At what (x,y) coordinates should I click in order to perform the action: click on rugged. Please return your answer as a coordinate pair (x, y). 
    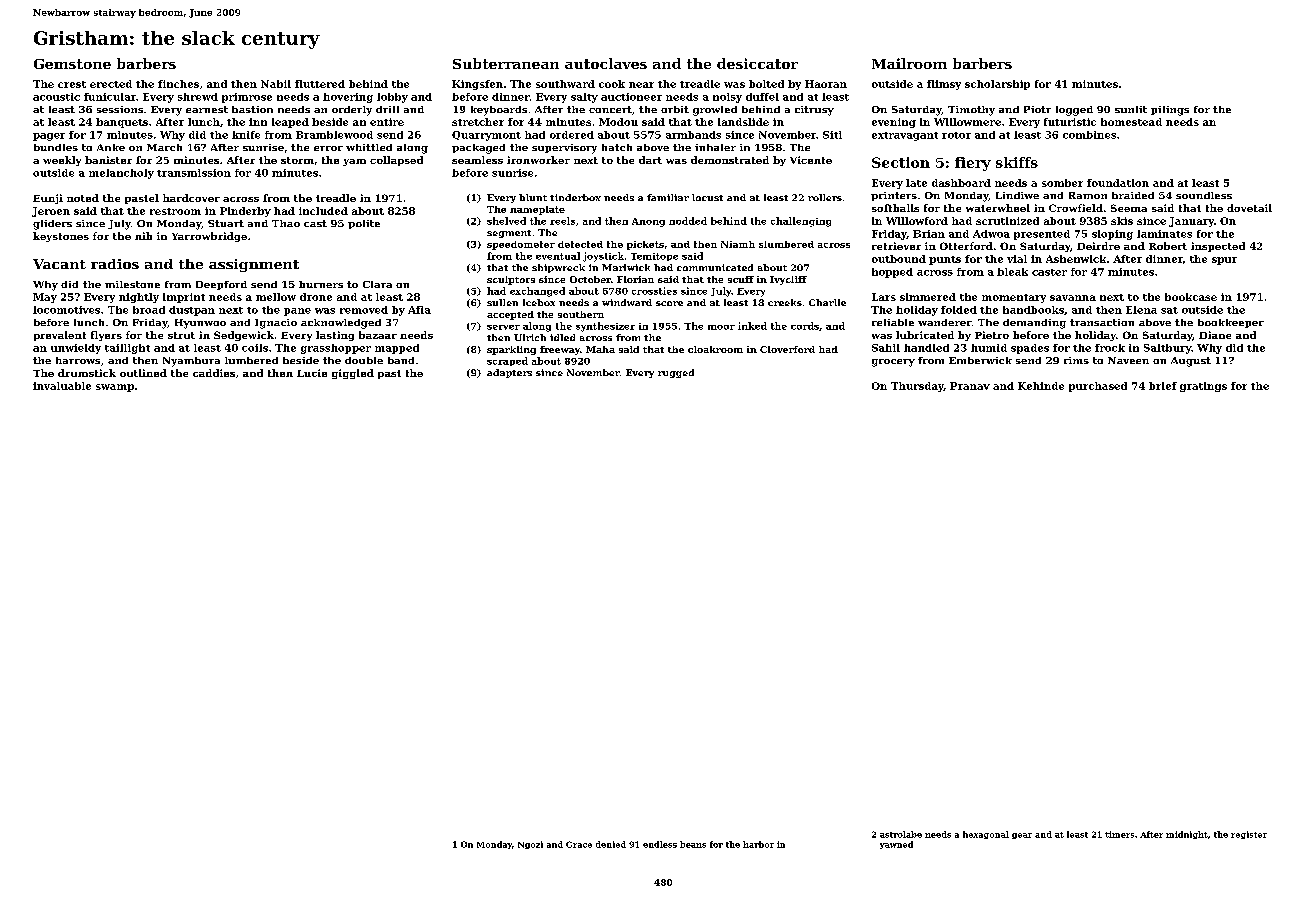
    Looking at the image, I should click on (676, 373).
